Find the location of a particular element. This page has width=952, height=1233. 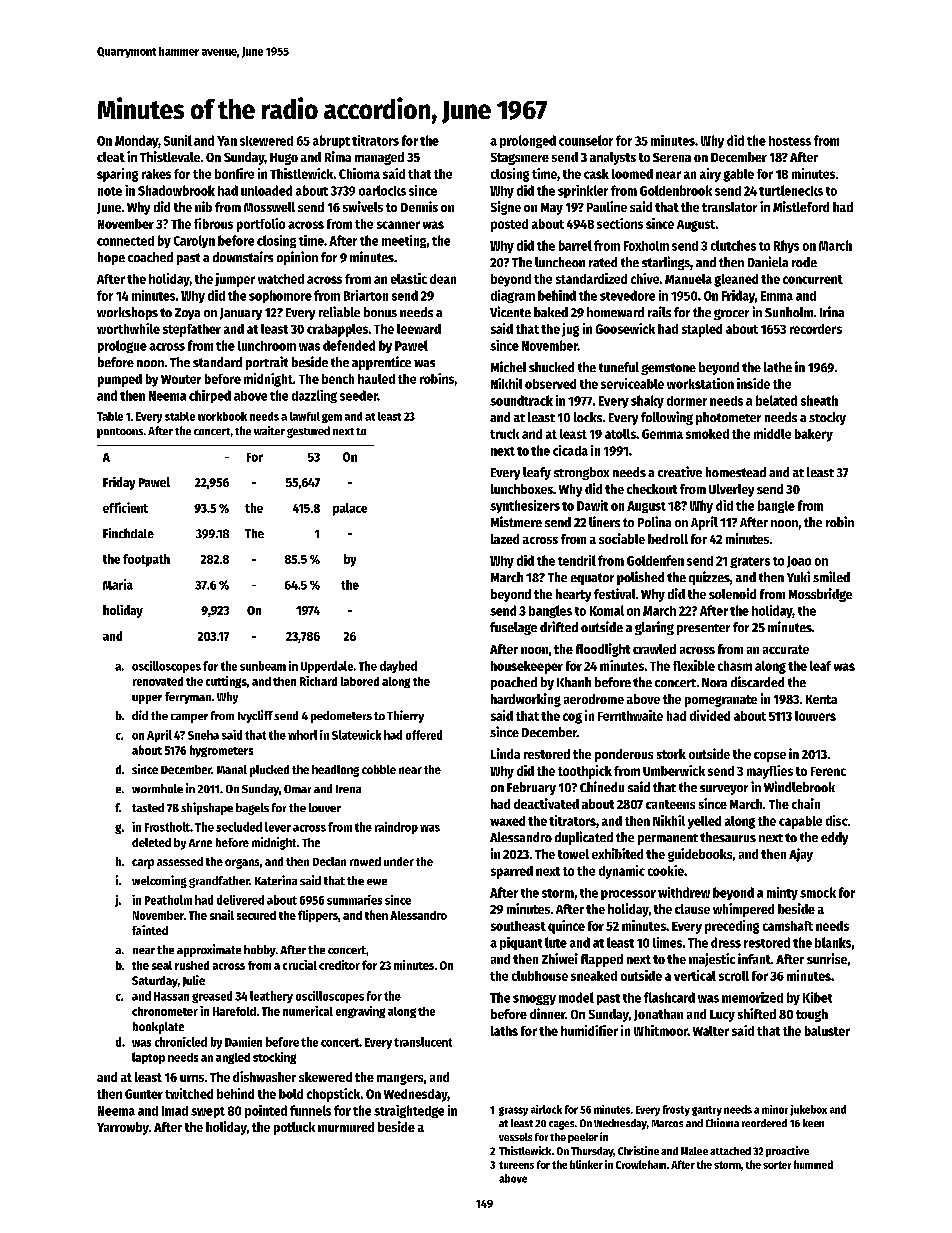

hope is located at coordinates (111, 258).
